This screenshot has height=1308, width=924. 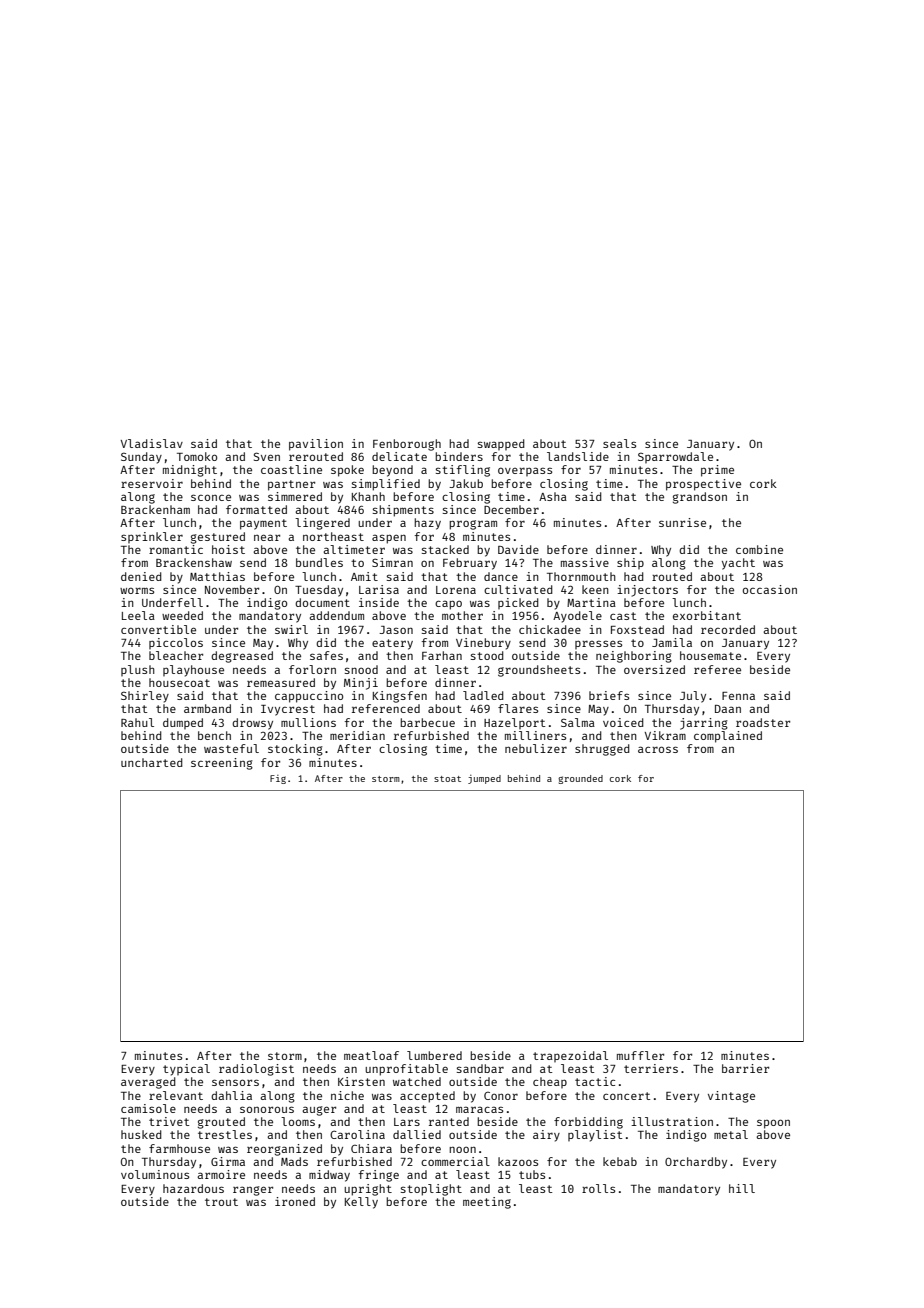 What do you see at coordinates (218, 538) in the screenshot?
I see `gestured` at bounding box center [218, 538].
